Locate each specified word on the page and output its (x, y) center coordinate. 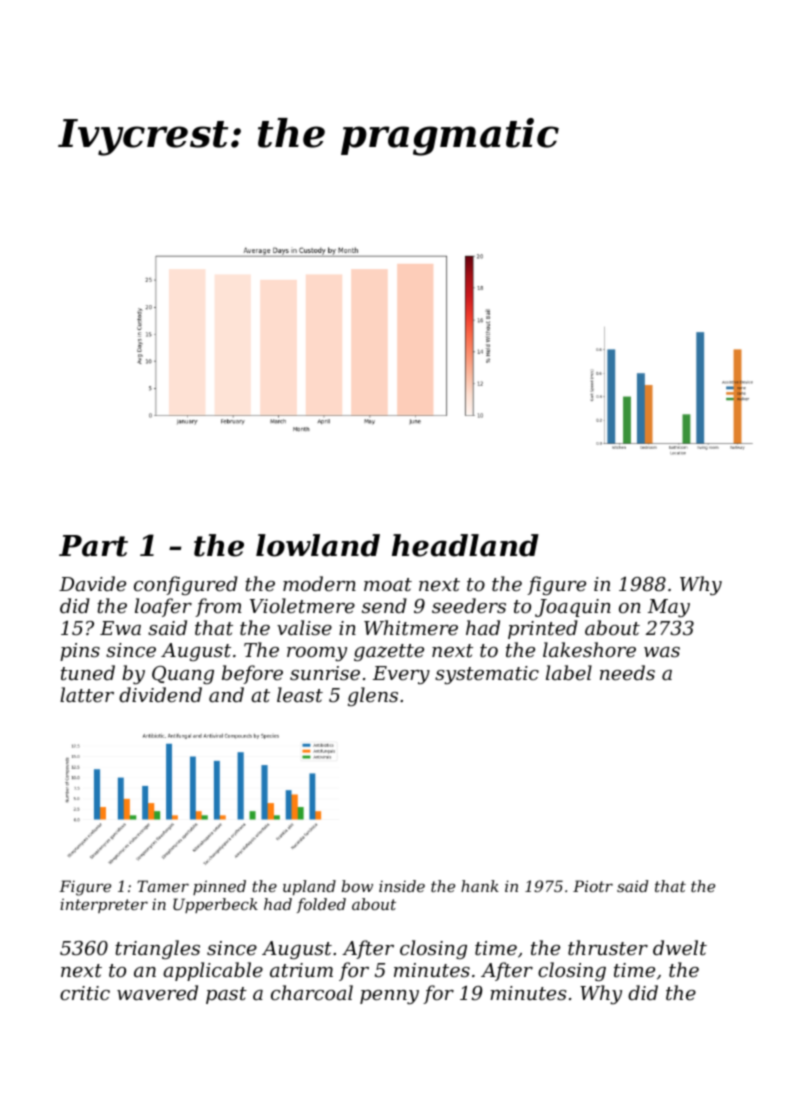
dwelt (680, 947)
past (226, 995)
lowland (318, 545)
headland (465, 545)
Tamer (163, 886)
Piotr (593, 886)
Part (93, 546)
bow (357, 886)
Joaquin (573, 608)
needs (627, 672)
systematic (487, 675)
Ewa (120, 628)
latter (87, 694)
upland (309, 887)
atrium (301, 970)
